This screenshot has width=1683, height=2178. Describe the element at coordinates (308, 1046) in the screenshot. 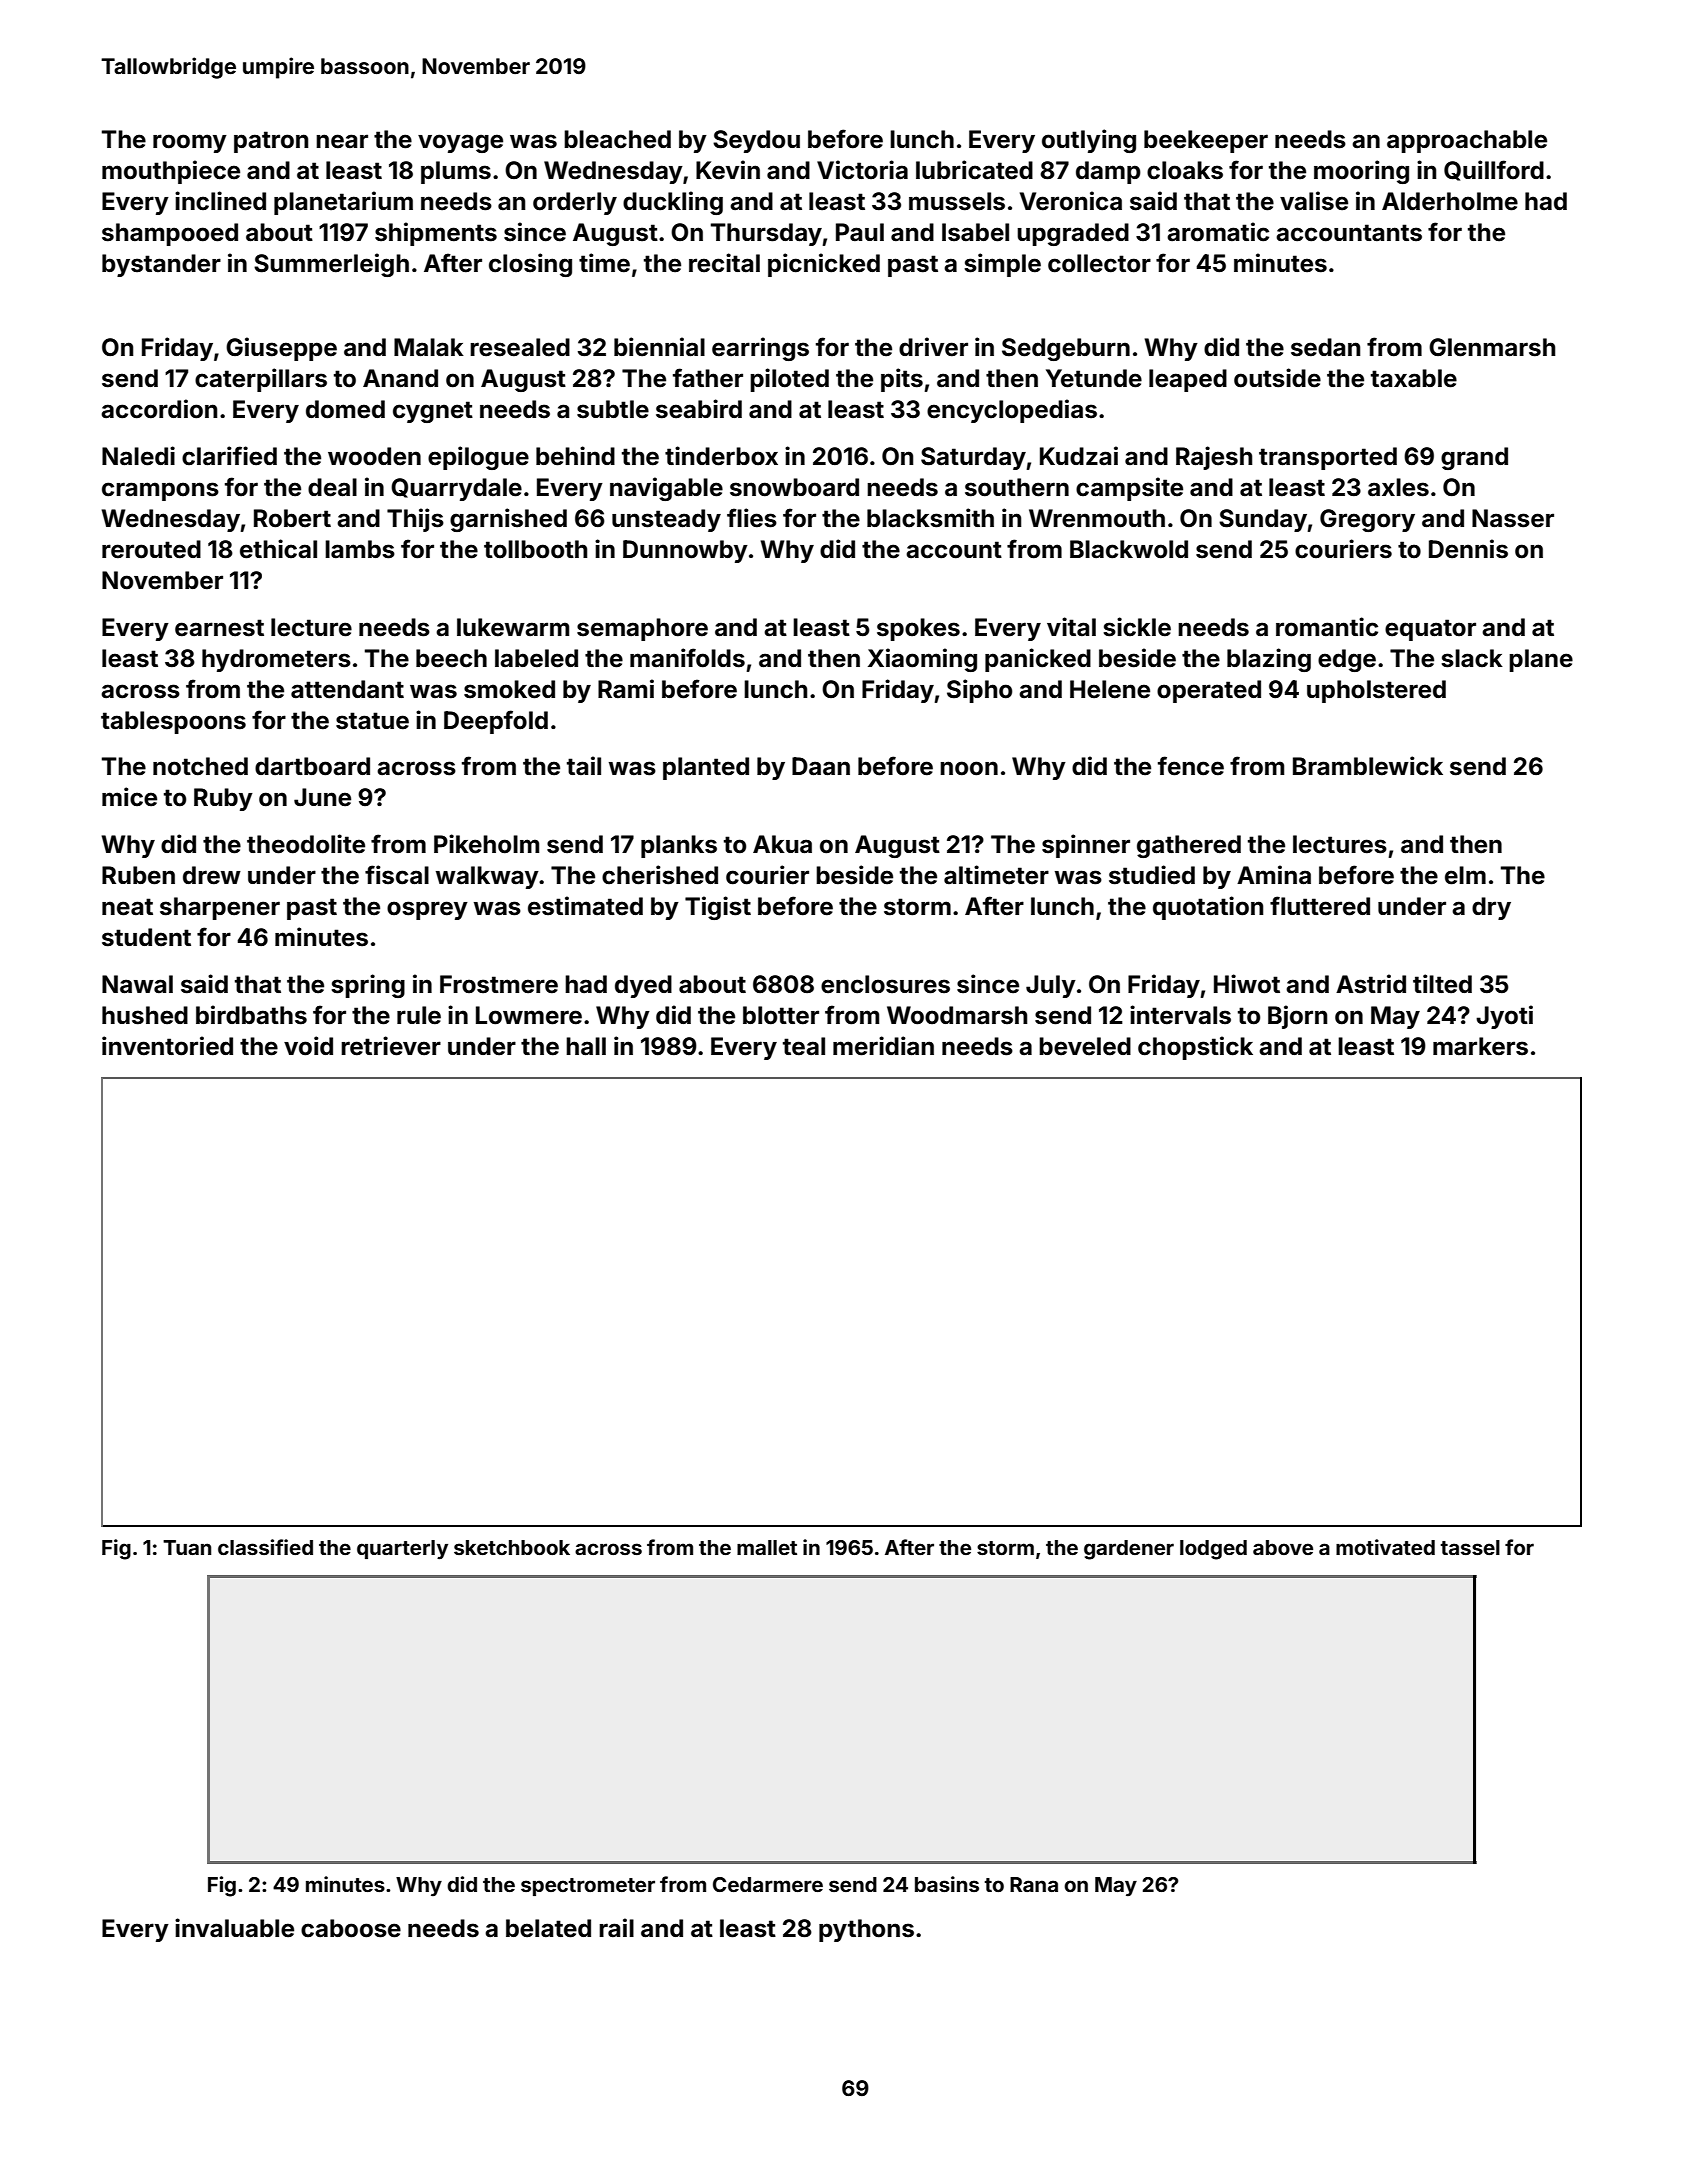

I see `void` at that location.
